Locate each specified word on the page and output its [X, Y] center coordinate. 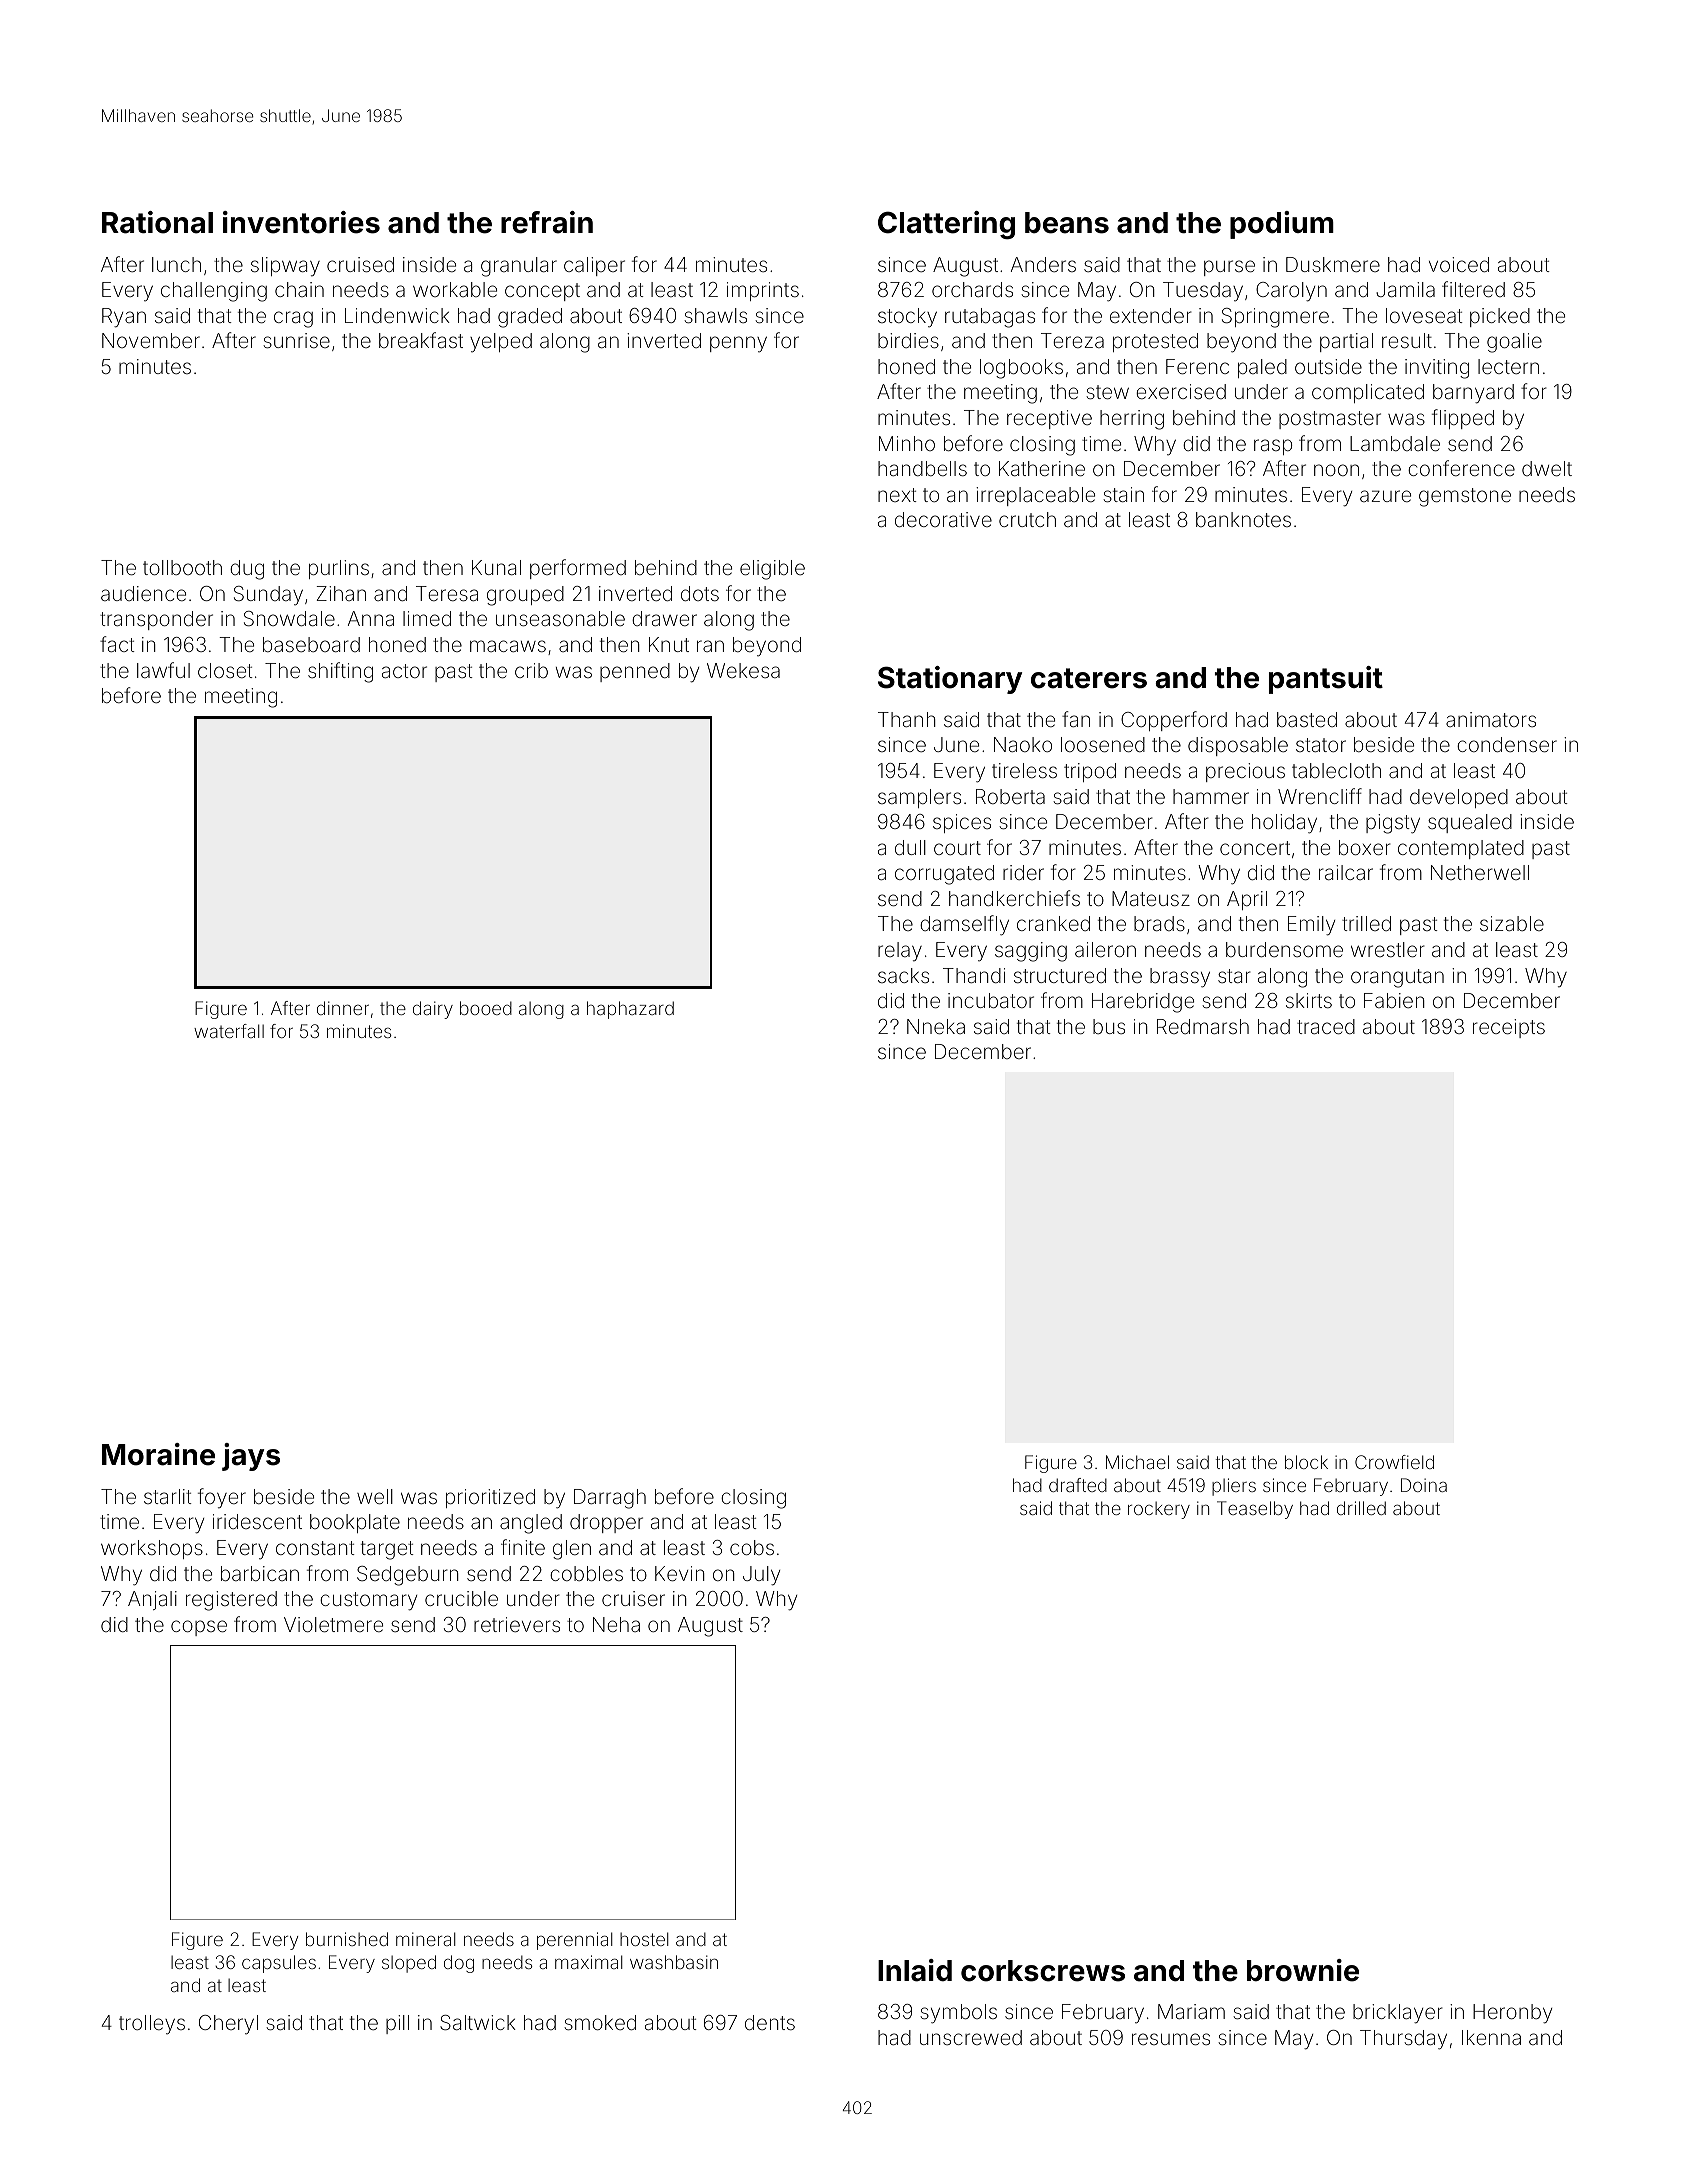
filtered [1473, 289]
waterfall [229, 1031]
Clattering [946, 225]
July [761, 1576]
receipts [1509, 1028]
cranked [1053, 923]
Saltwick [478, 2022]
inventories [301, 222]
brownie [1303, 1970]
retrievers [517, 1624]
